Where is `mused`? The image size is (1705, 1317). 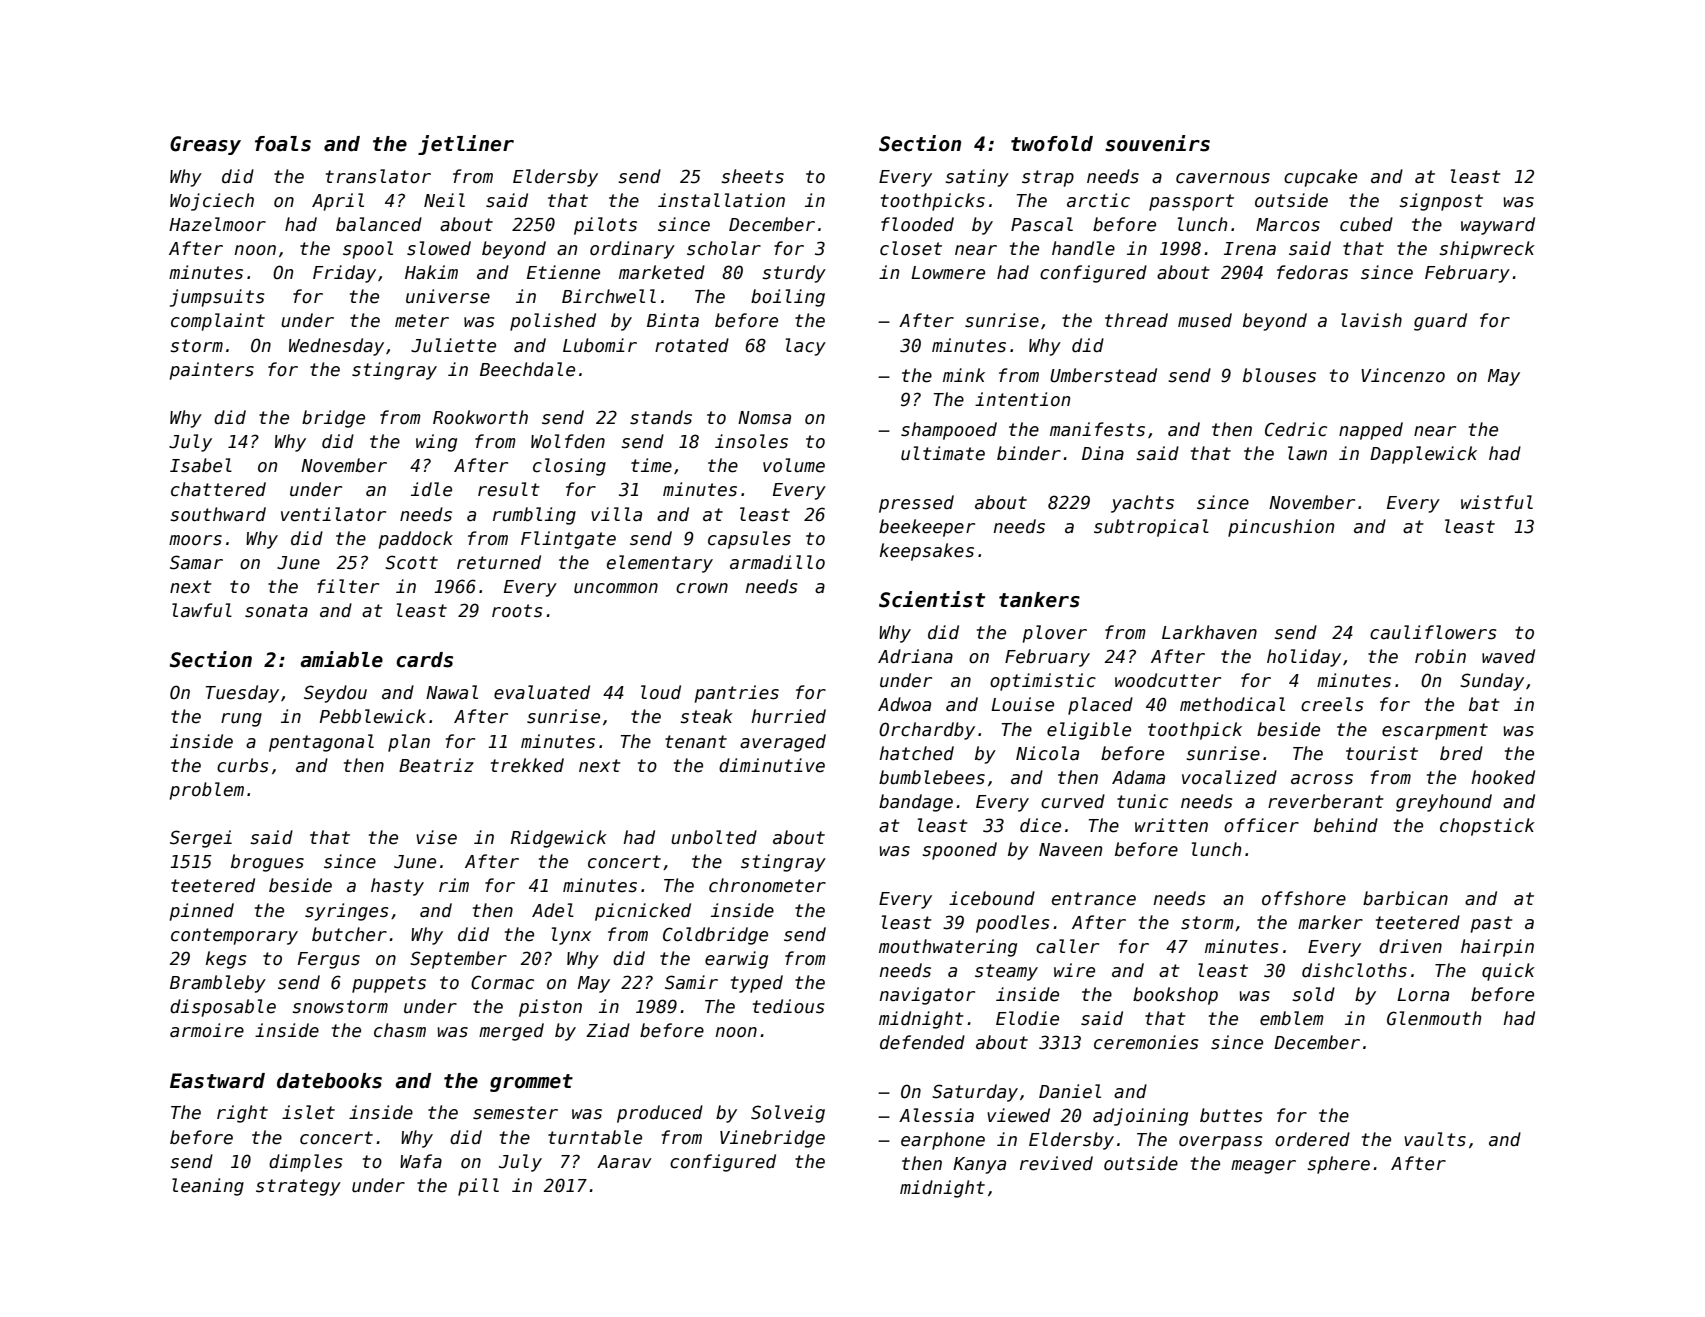
mused is located at coordinates (1205, 320).
